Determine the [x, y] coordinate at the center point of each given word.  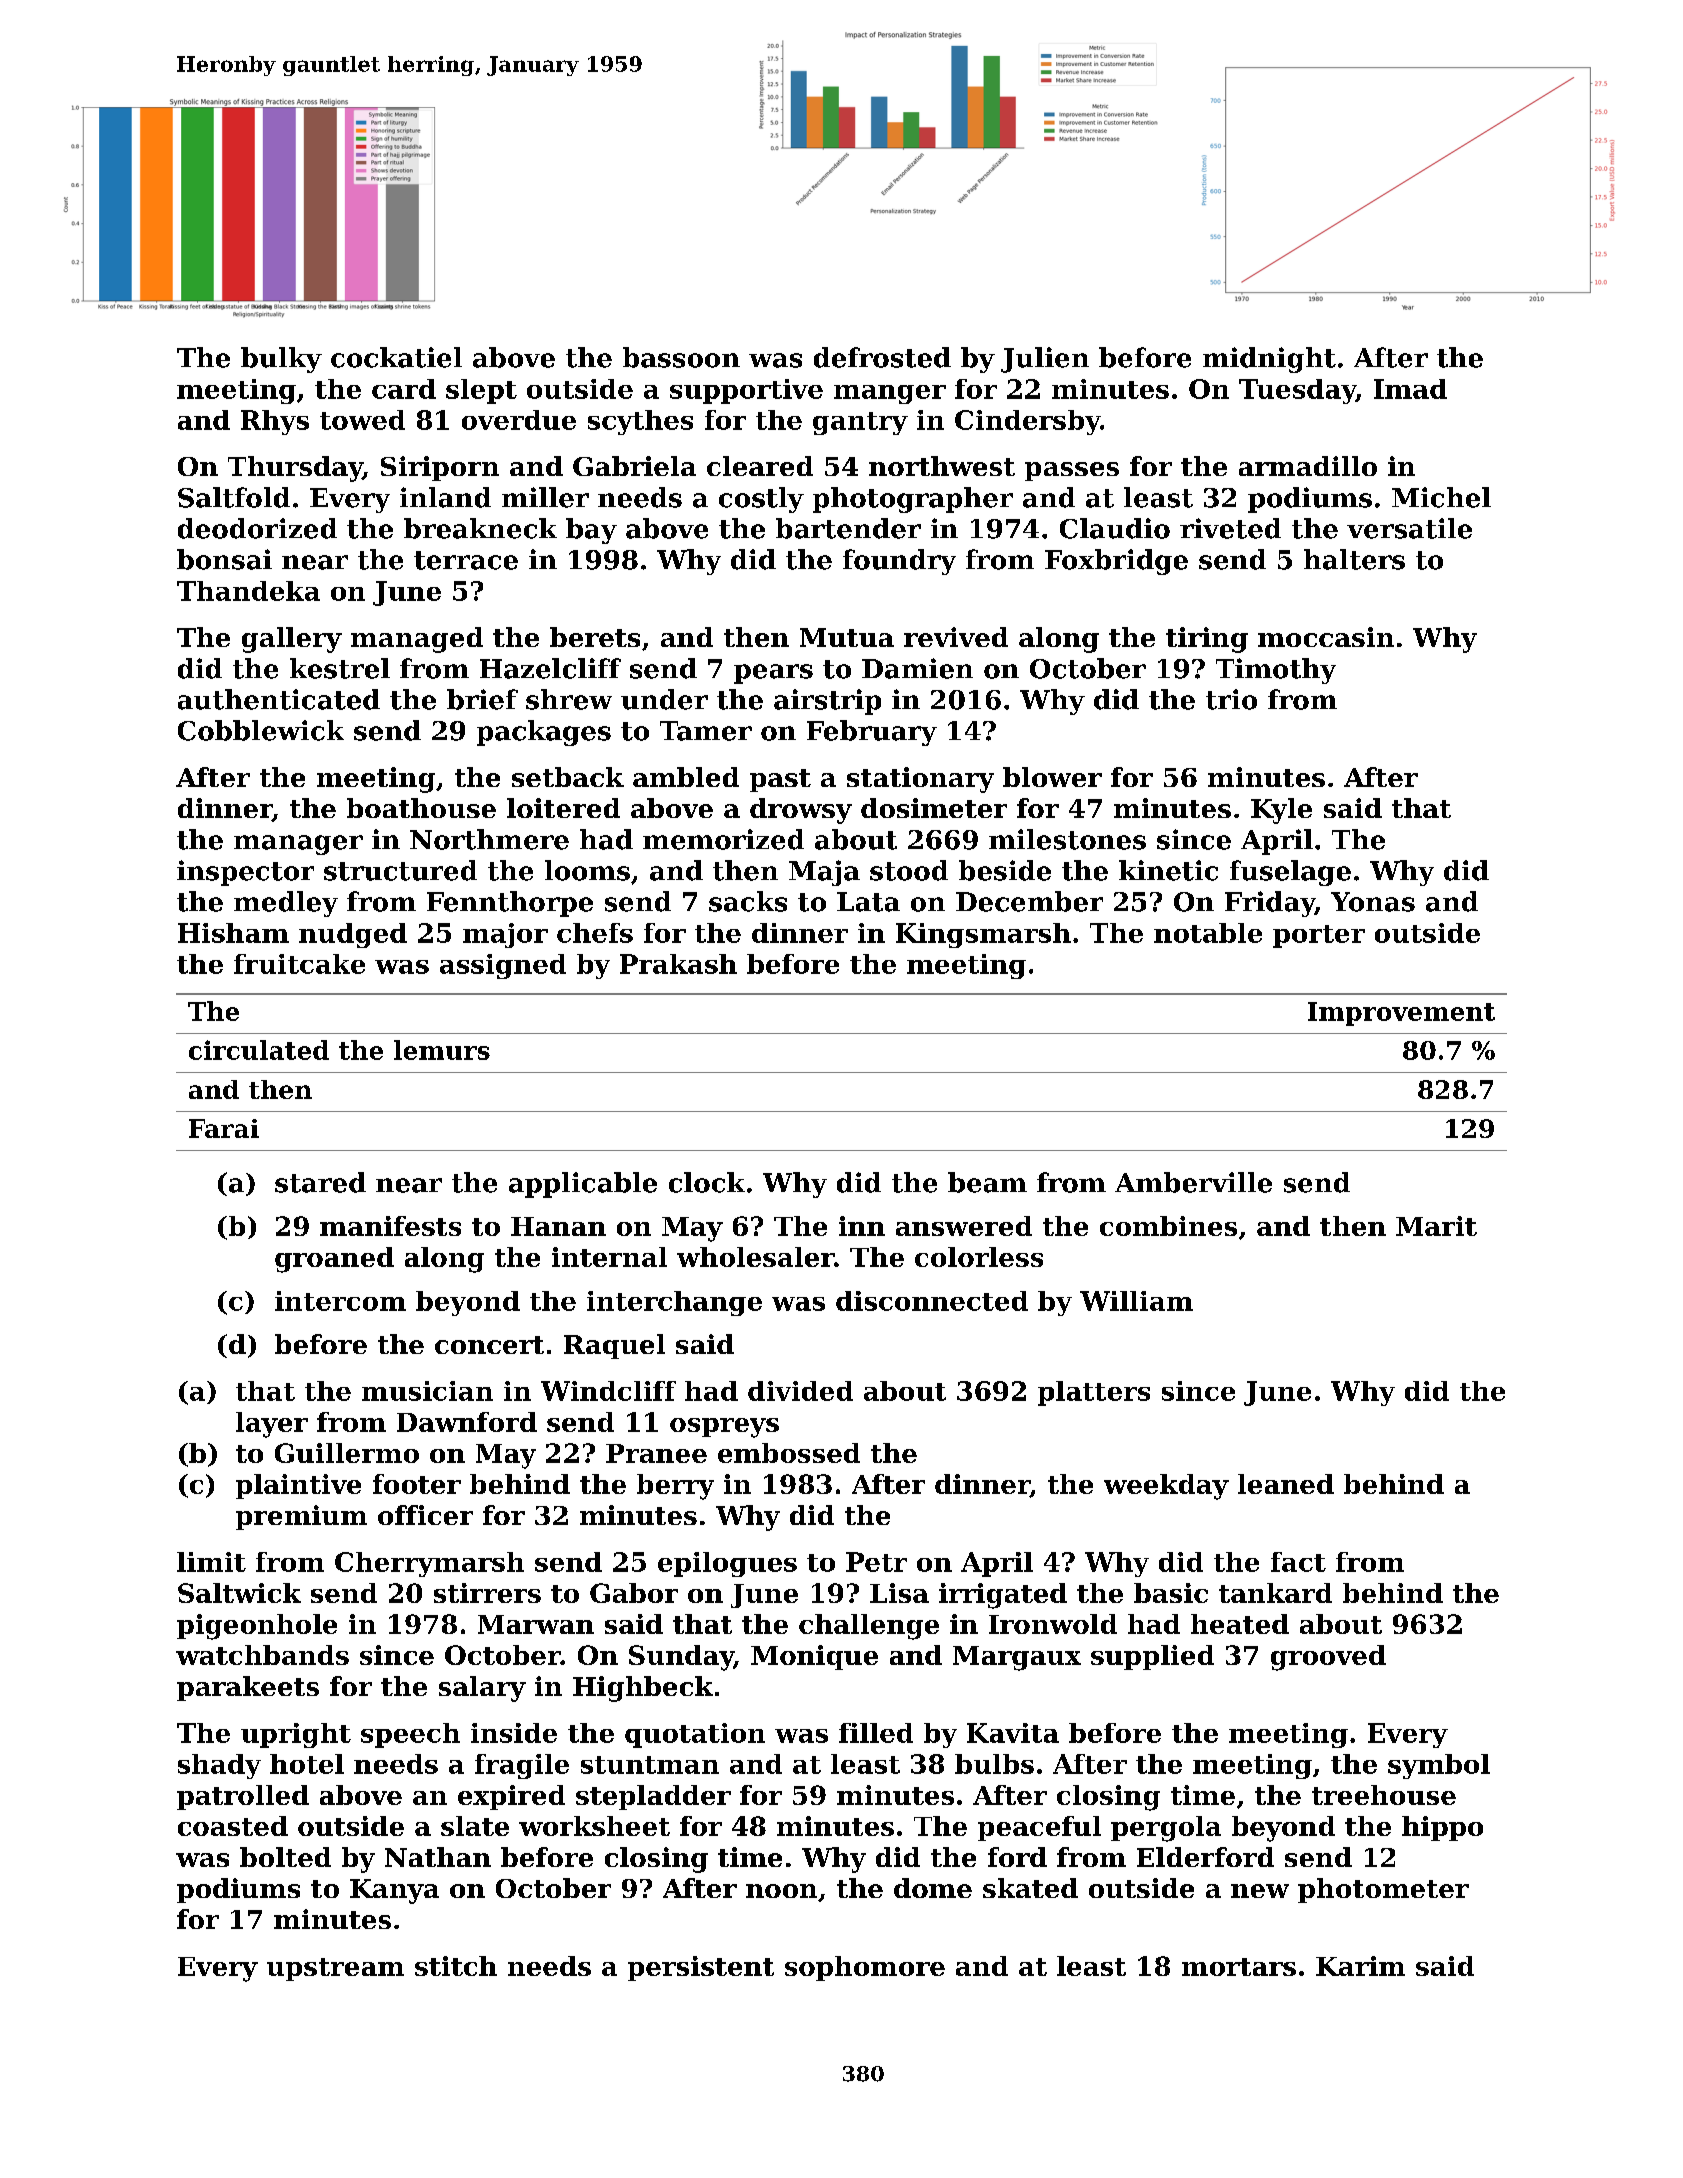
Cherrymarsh [429, 1564]
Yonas [1373, 902]
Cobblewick [261, 730]
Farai [224, 1128]
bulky [281, 360]
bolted [285, 1857]
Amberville [1193, 1182]
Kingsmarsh [983, 935]
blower [1052, 777]
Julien [1045, 360]
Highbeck [643, 1689]
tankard [1275, 1593]
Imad [1410, 389]
